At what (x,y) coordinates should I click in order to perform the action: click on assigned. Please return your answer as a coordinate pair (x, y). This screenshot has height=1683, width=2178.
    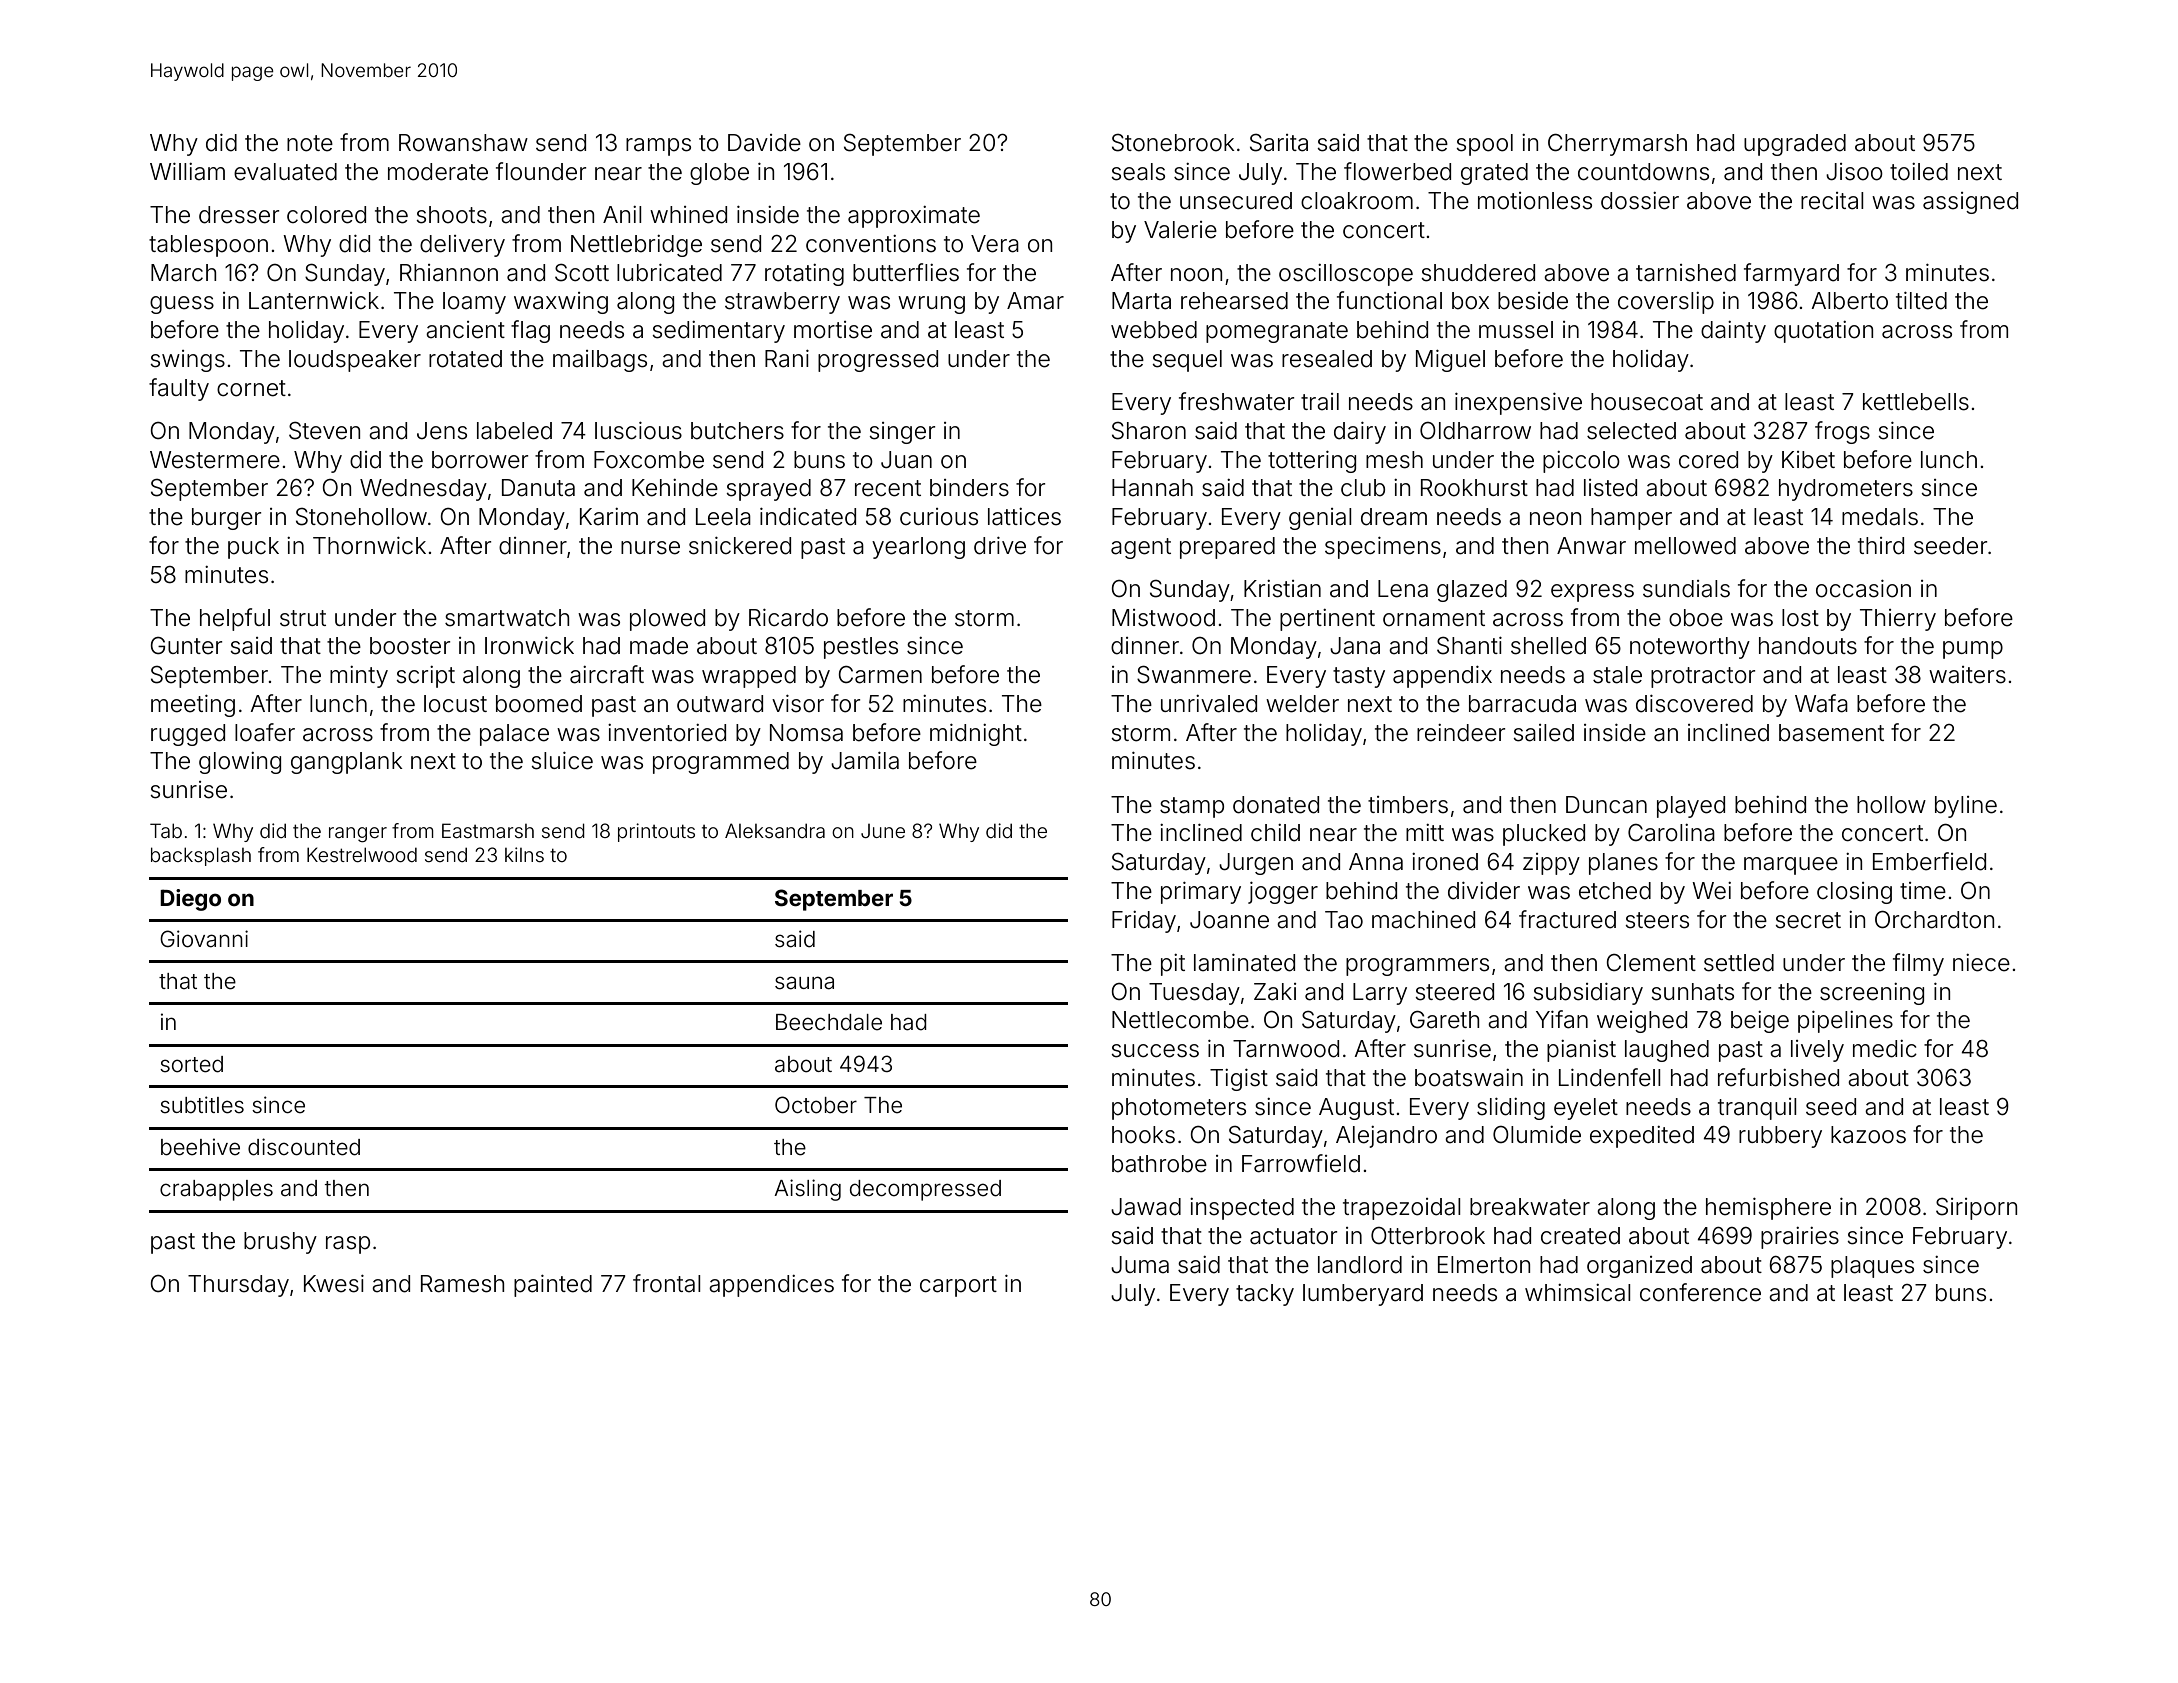
    Looking at the image, I should click on (1970, 203).
